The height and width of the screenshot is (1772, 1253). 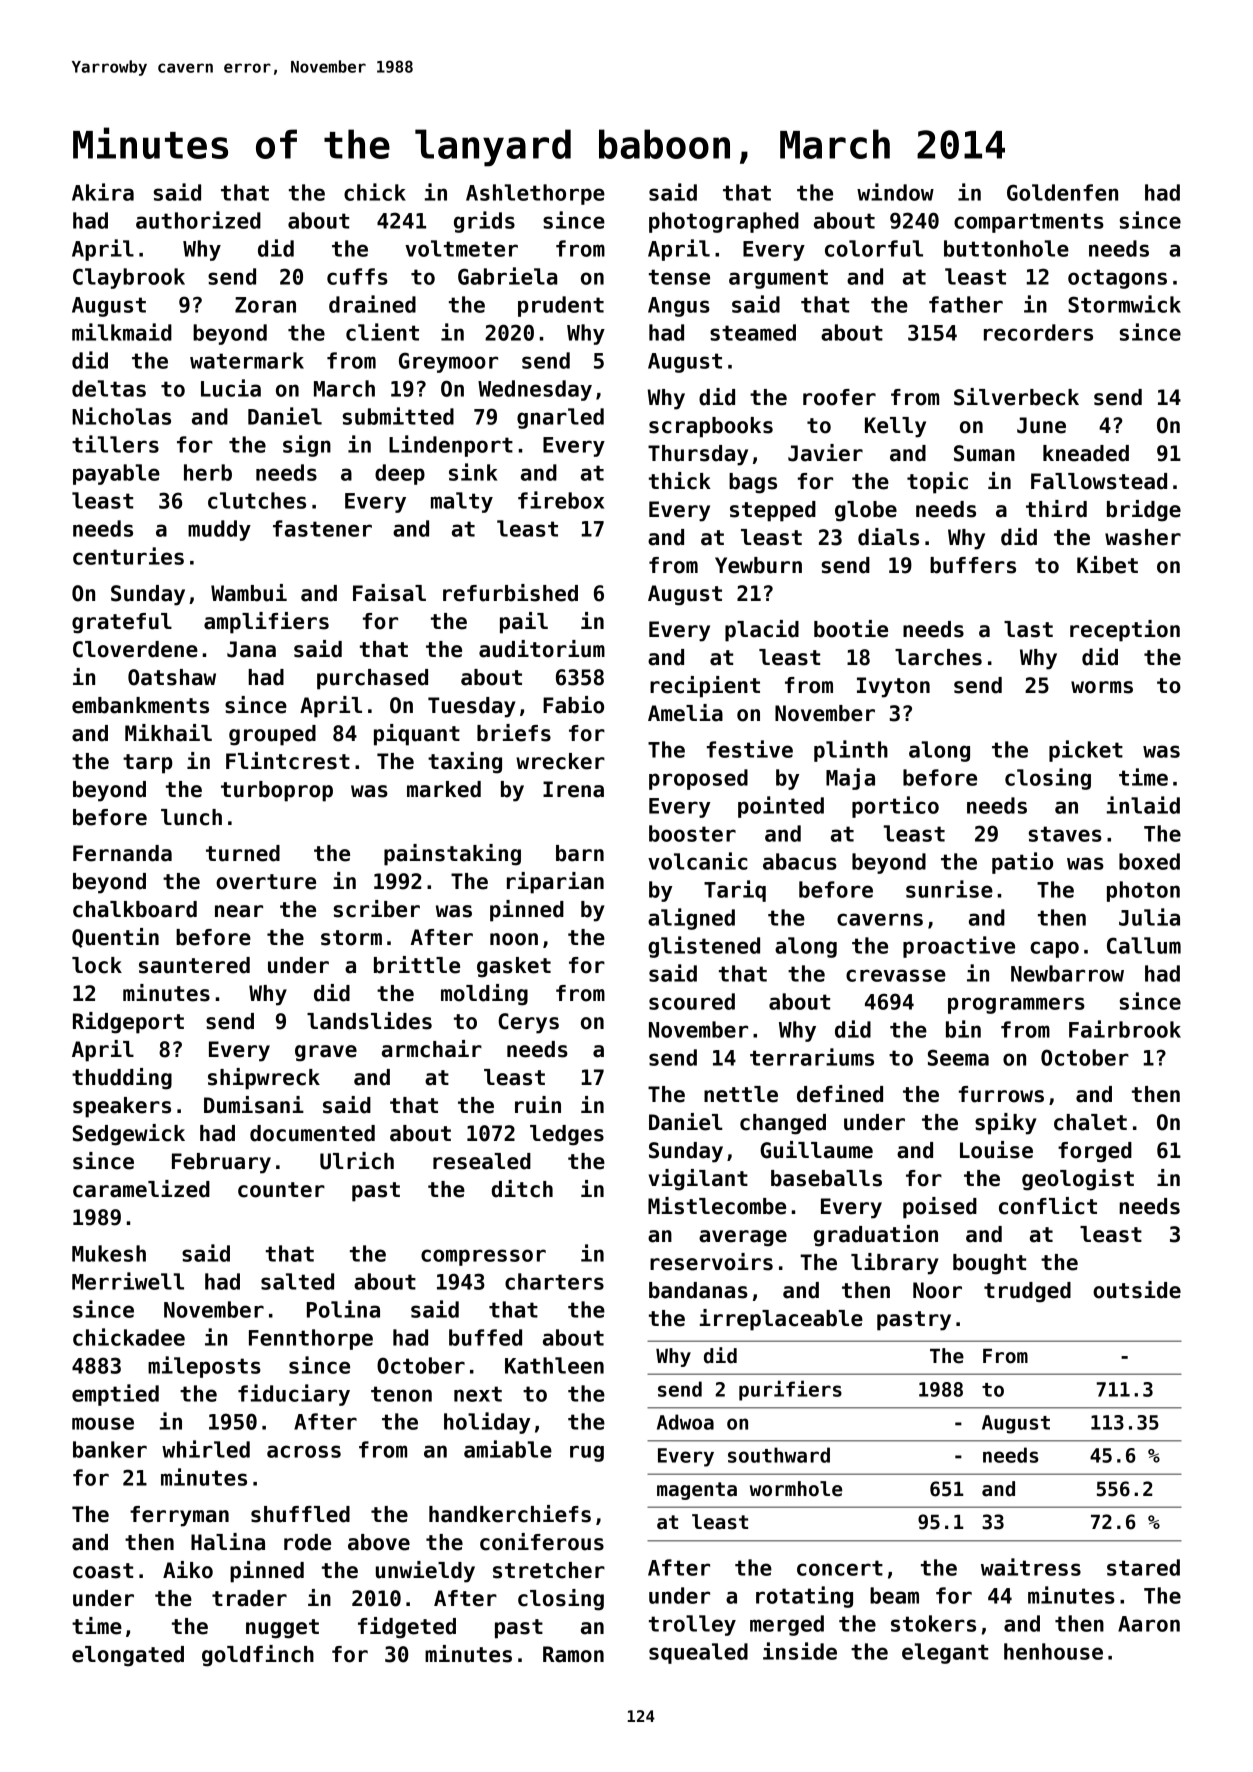 What do you see at coordinates (198, 220) in the screenshot?
I see `authorized` at bounding box center [198, 220].
